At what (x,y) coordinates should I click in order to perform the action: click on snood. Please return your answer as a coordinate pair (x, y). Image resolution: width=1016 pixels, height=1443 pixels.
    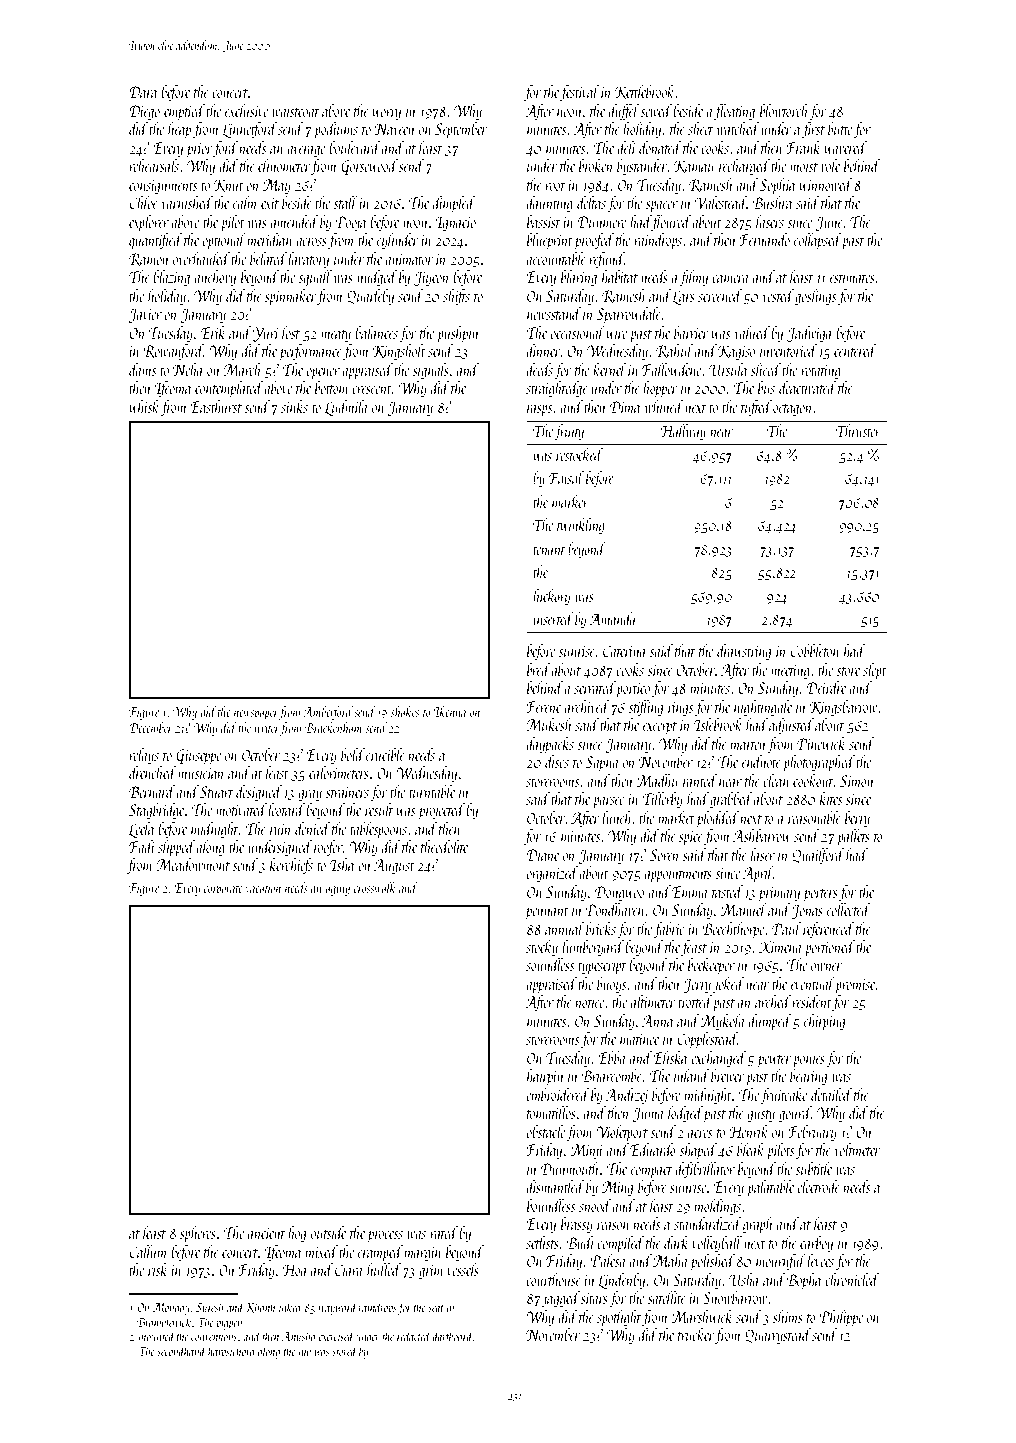
    Looking at the image, I should click on (595, 1205).
